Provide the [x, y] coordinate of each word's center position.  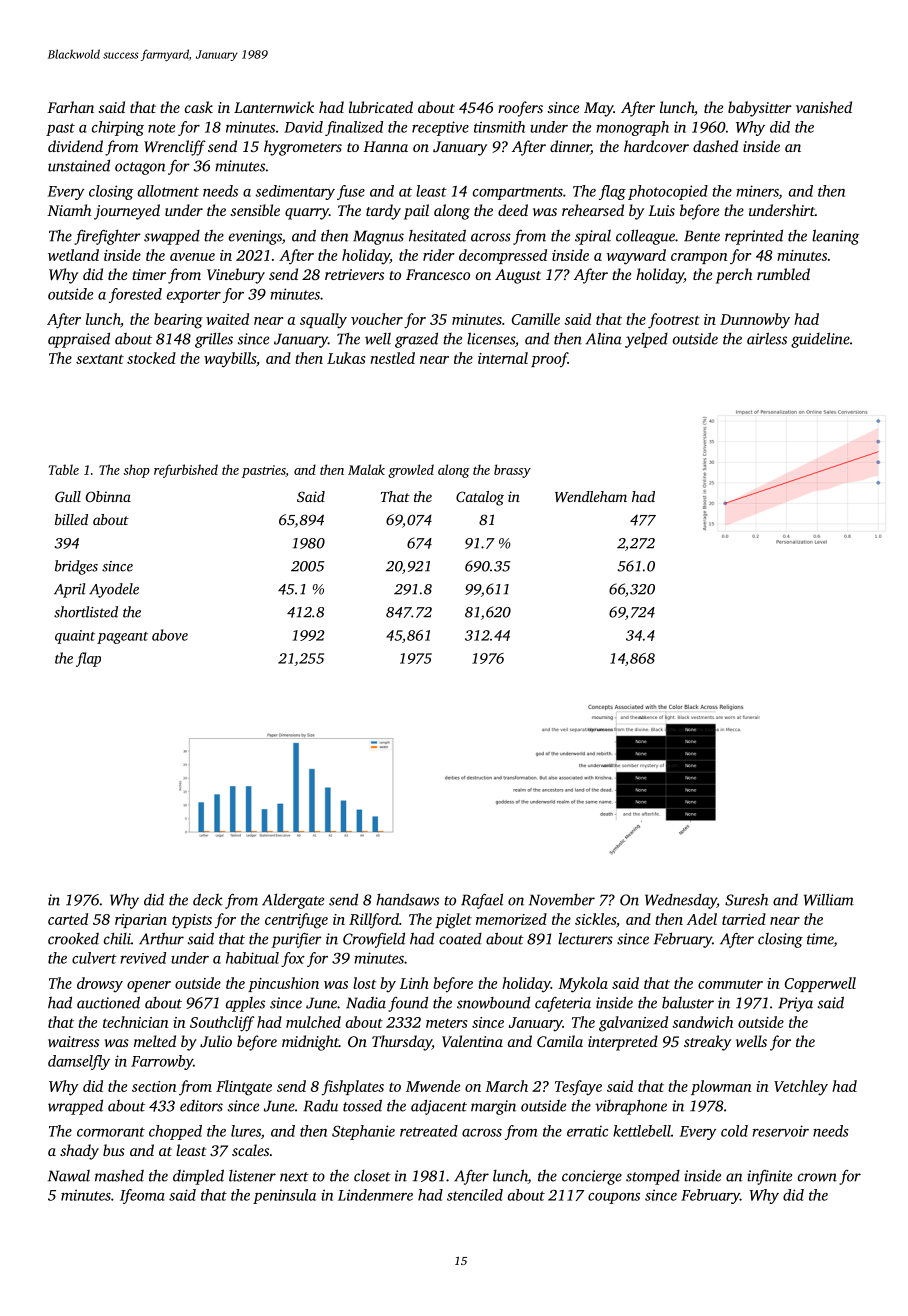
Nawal [69, 1176]
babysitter [760, 109]
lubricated [381, 107]
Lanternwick [274, 107]
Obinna [108, 496]
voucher [377, 319]
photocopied [668, 192]
